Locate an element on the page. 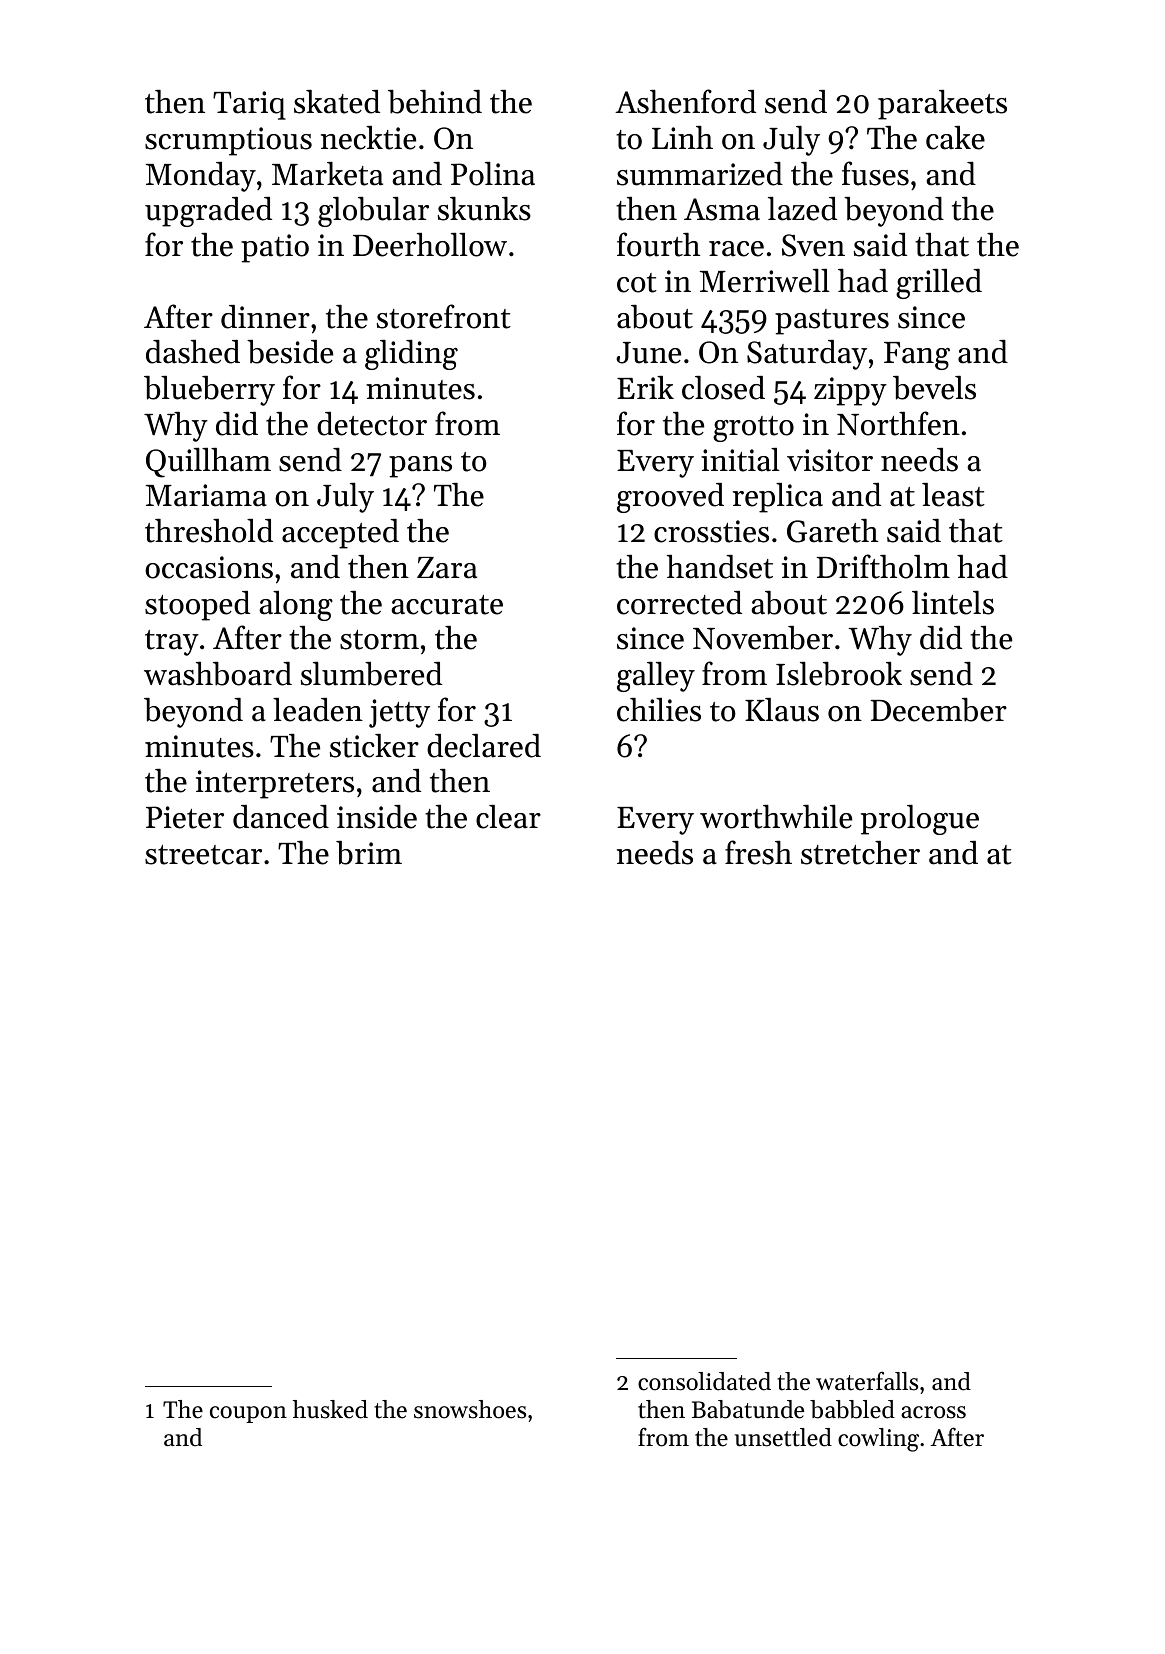 Image resolution: width=1165 pixels, height=1654 pixels. stretcher is located at coordinates (860, 853).
